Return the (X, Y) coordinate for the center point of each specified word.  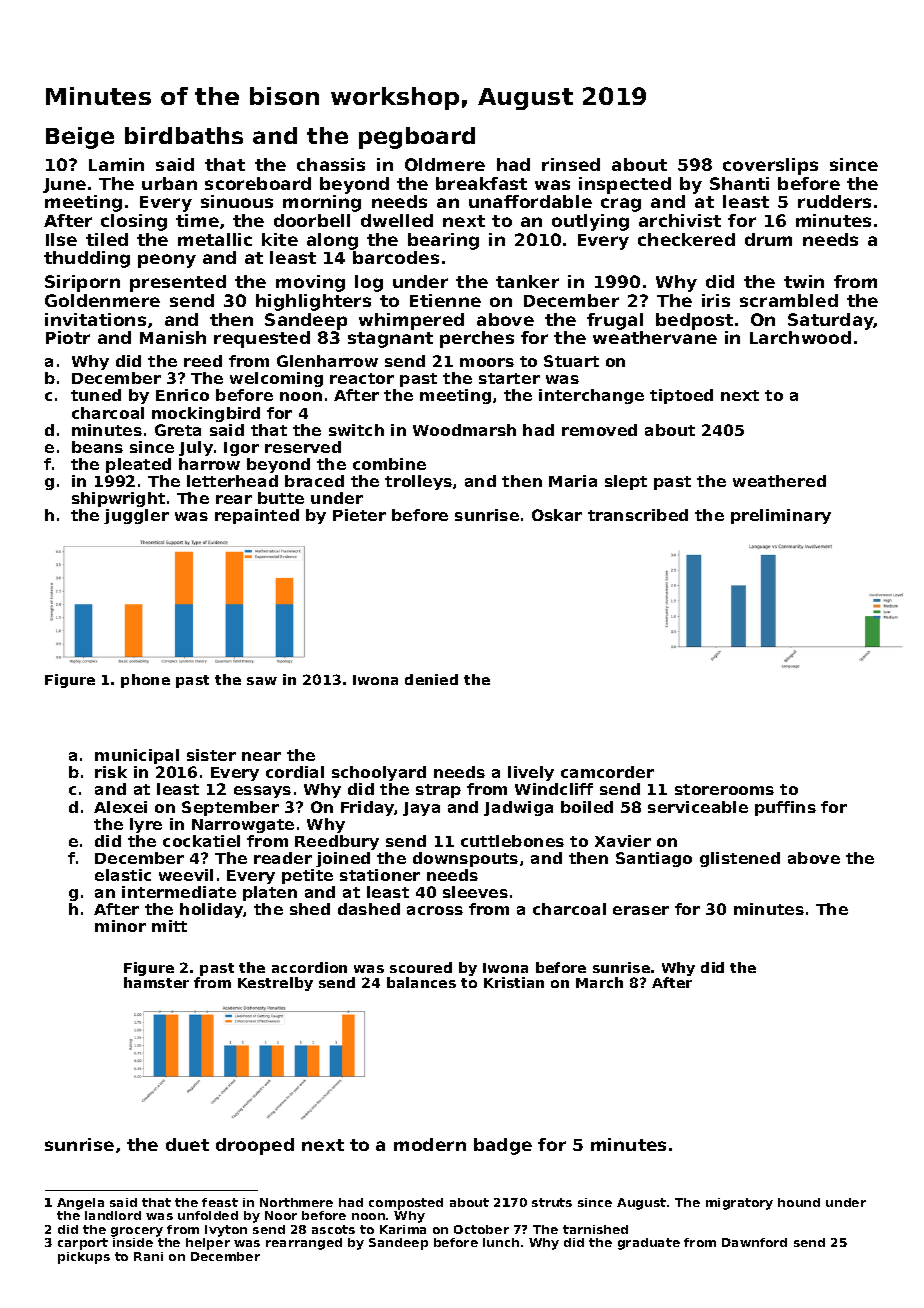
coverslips (770, 166)
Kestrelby (275, 984)
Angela (80, 1204)
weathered (779, 481)
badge (503, 1146)
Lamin (116, 164)
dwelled (397, 220)
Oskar (557, 515)
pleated (138, 465)
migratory (739, 1204)
